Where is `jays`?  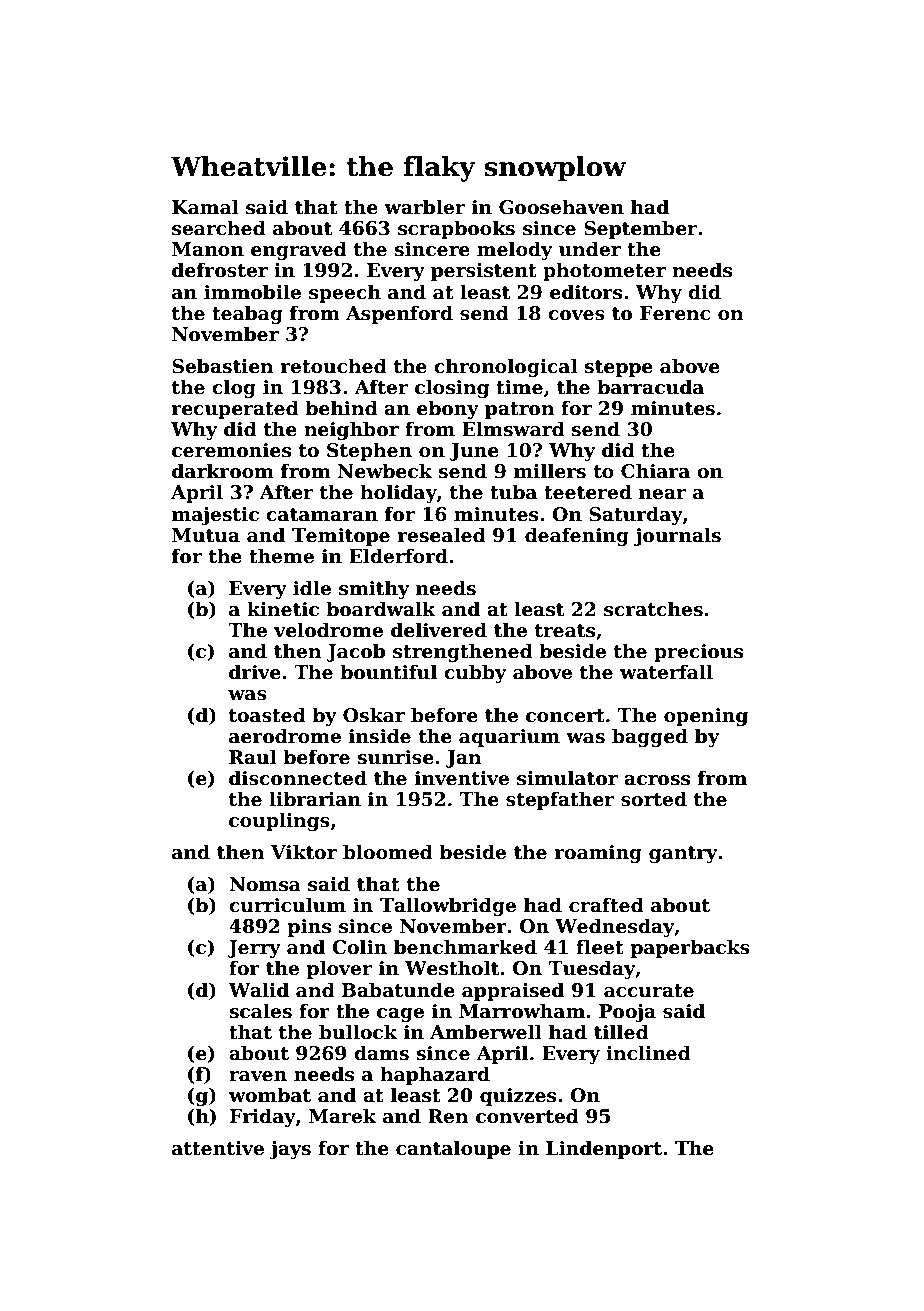
jays is located at coordinates (290, 1150).
